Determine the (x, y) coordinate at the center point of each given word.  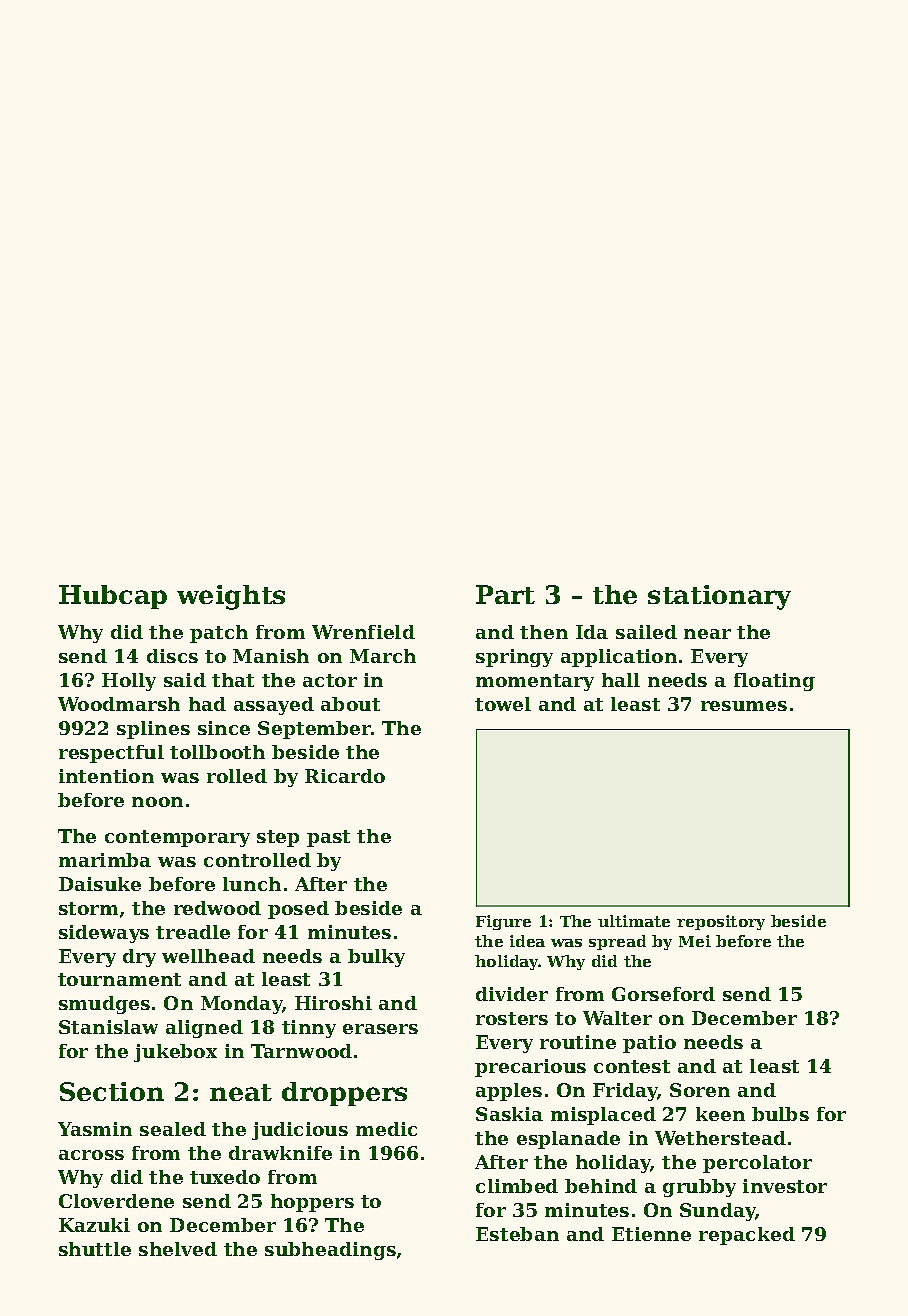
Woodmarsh (119, 704)
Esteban (517, 1234)
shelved (178, 1249)
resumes (744, 706)
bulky (376, 958)
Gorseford (663, 994)
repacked (747, 1236)
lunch (252, 884)
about (350, 704)
